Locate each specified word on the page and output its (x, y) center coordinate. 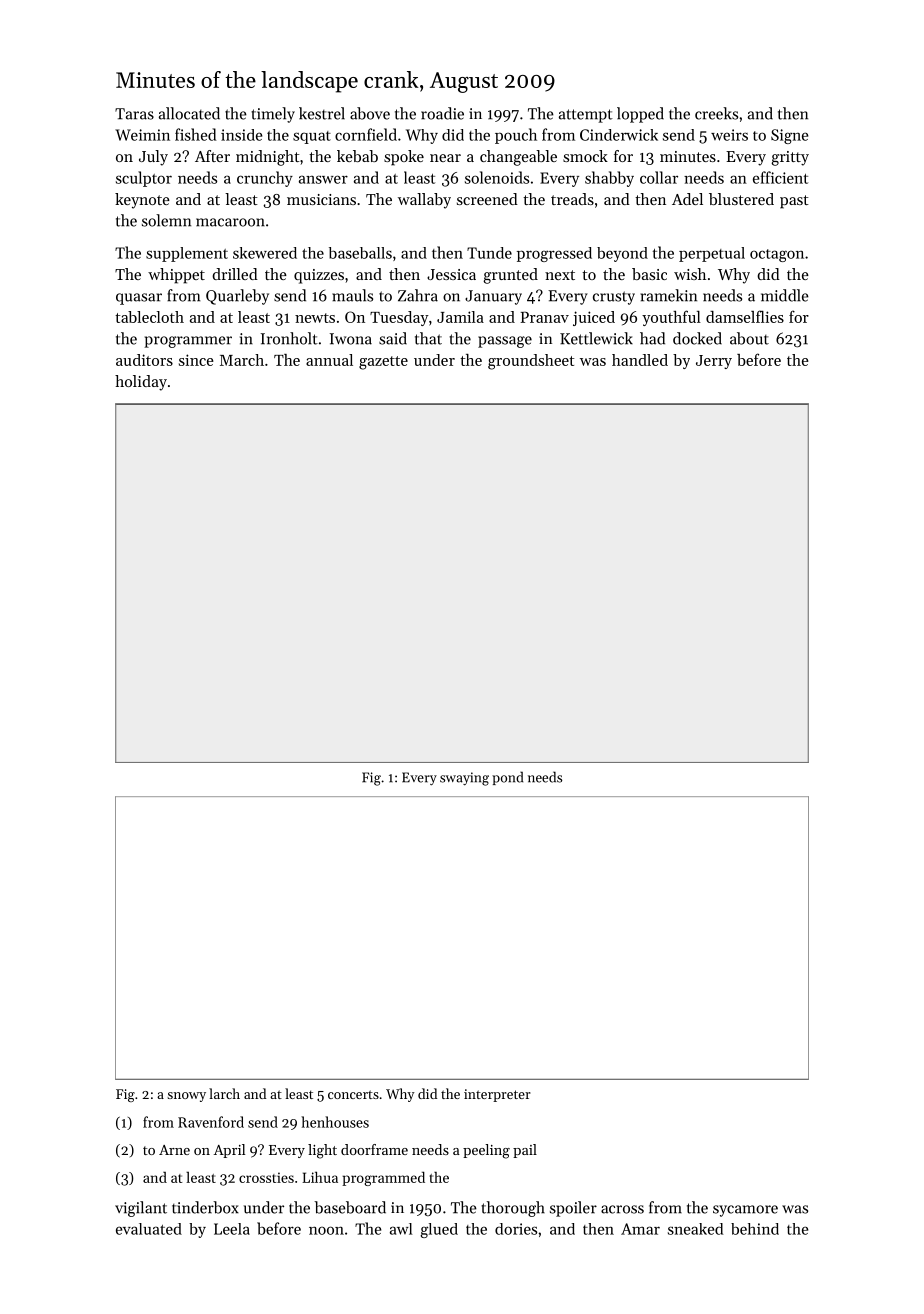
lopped (640, 115)
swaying (464, 779)
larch (224, 1093)
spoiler (573, 1209)
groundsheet (531, 362)
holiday (141, 383)
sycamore (745, 1211)
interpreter (497, 1095)
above (370, 113)
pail (525, 1151)
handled (640, 360)
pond (507, 778)
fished (195, 134)
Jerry (714, 362)
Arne (174, 1150)
